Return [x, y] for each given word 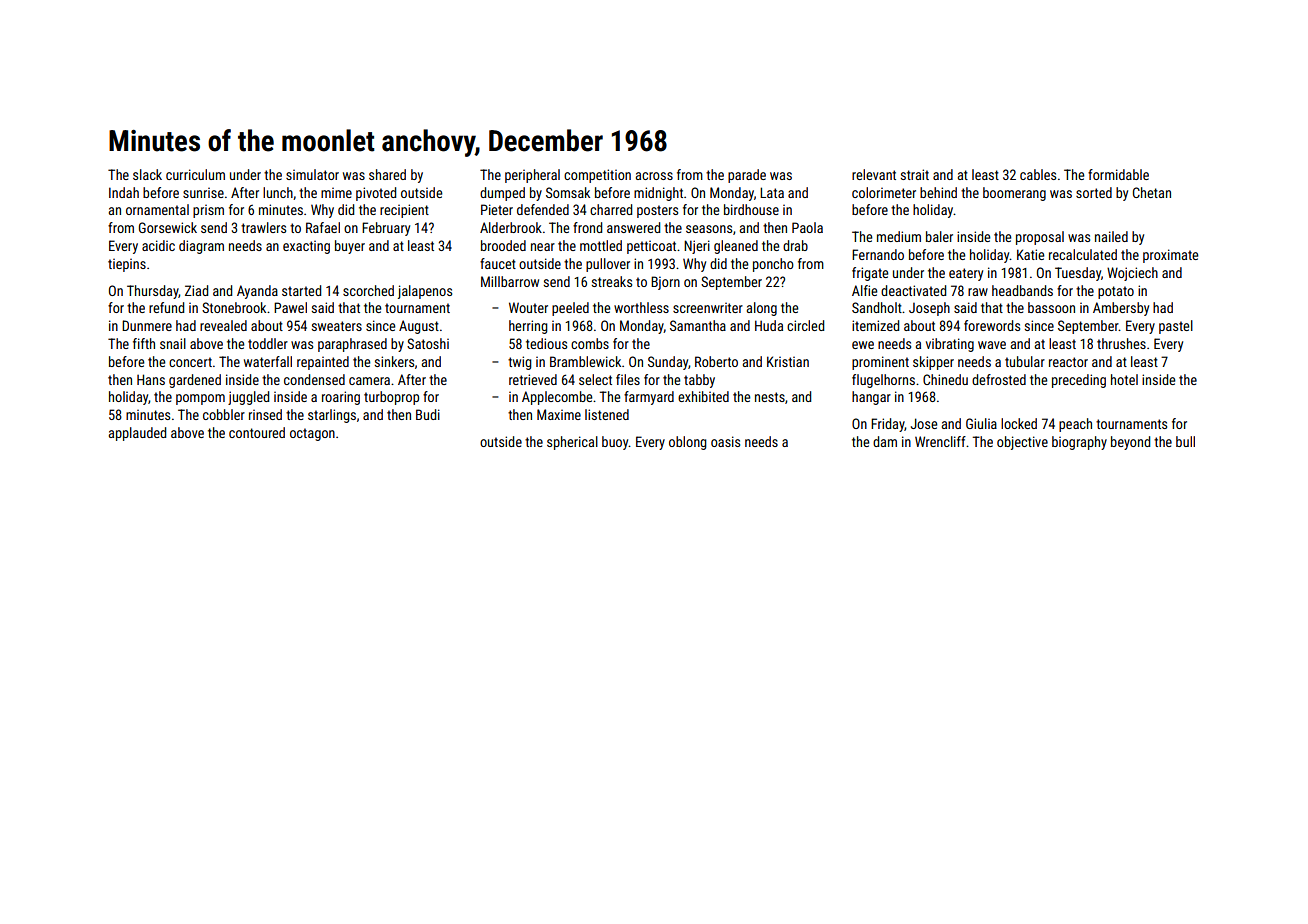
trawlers [263, 227]
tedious [546, 343]
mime [336, 193]
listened [607, 414]
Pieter [497, 209]
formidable [1118, 174]
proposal [1040, 238]
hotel [1124, 379]
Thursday [153, 292]
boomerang [1014, 194]
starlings [332, 416]
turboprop [391, 398]
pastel [1176, 327]
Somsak [568, 192]
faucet [498, 263]
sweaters [337, 326]
